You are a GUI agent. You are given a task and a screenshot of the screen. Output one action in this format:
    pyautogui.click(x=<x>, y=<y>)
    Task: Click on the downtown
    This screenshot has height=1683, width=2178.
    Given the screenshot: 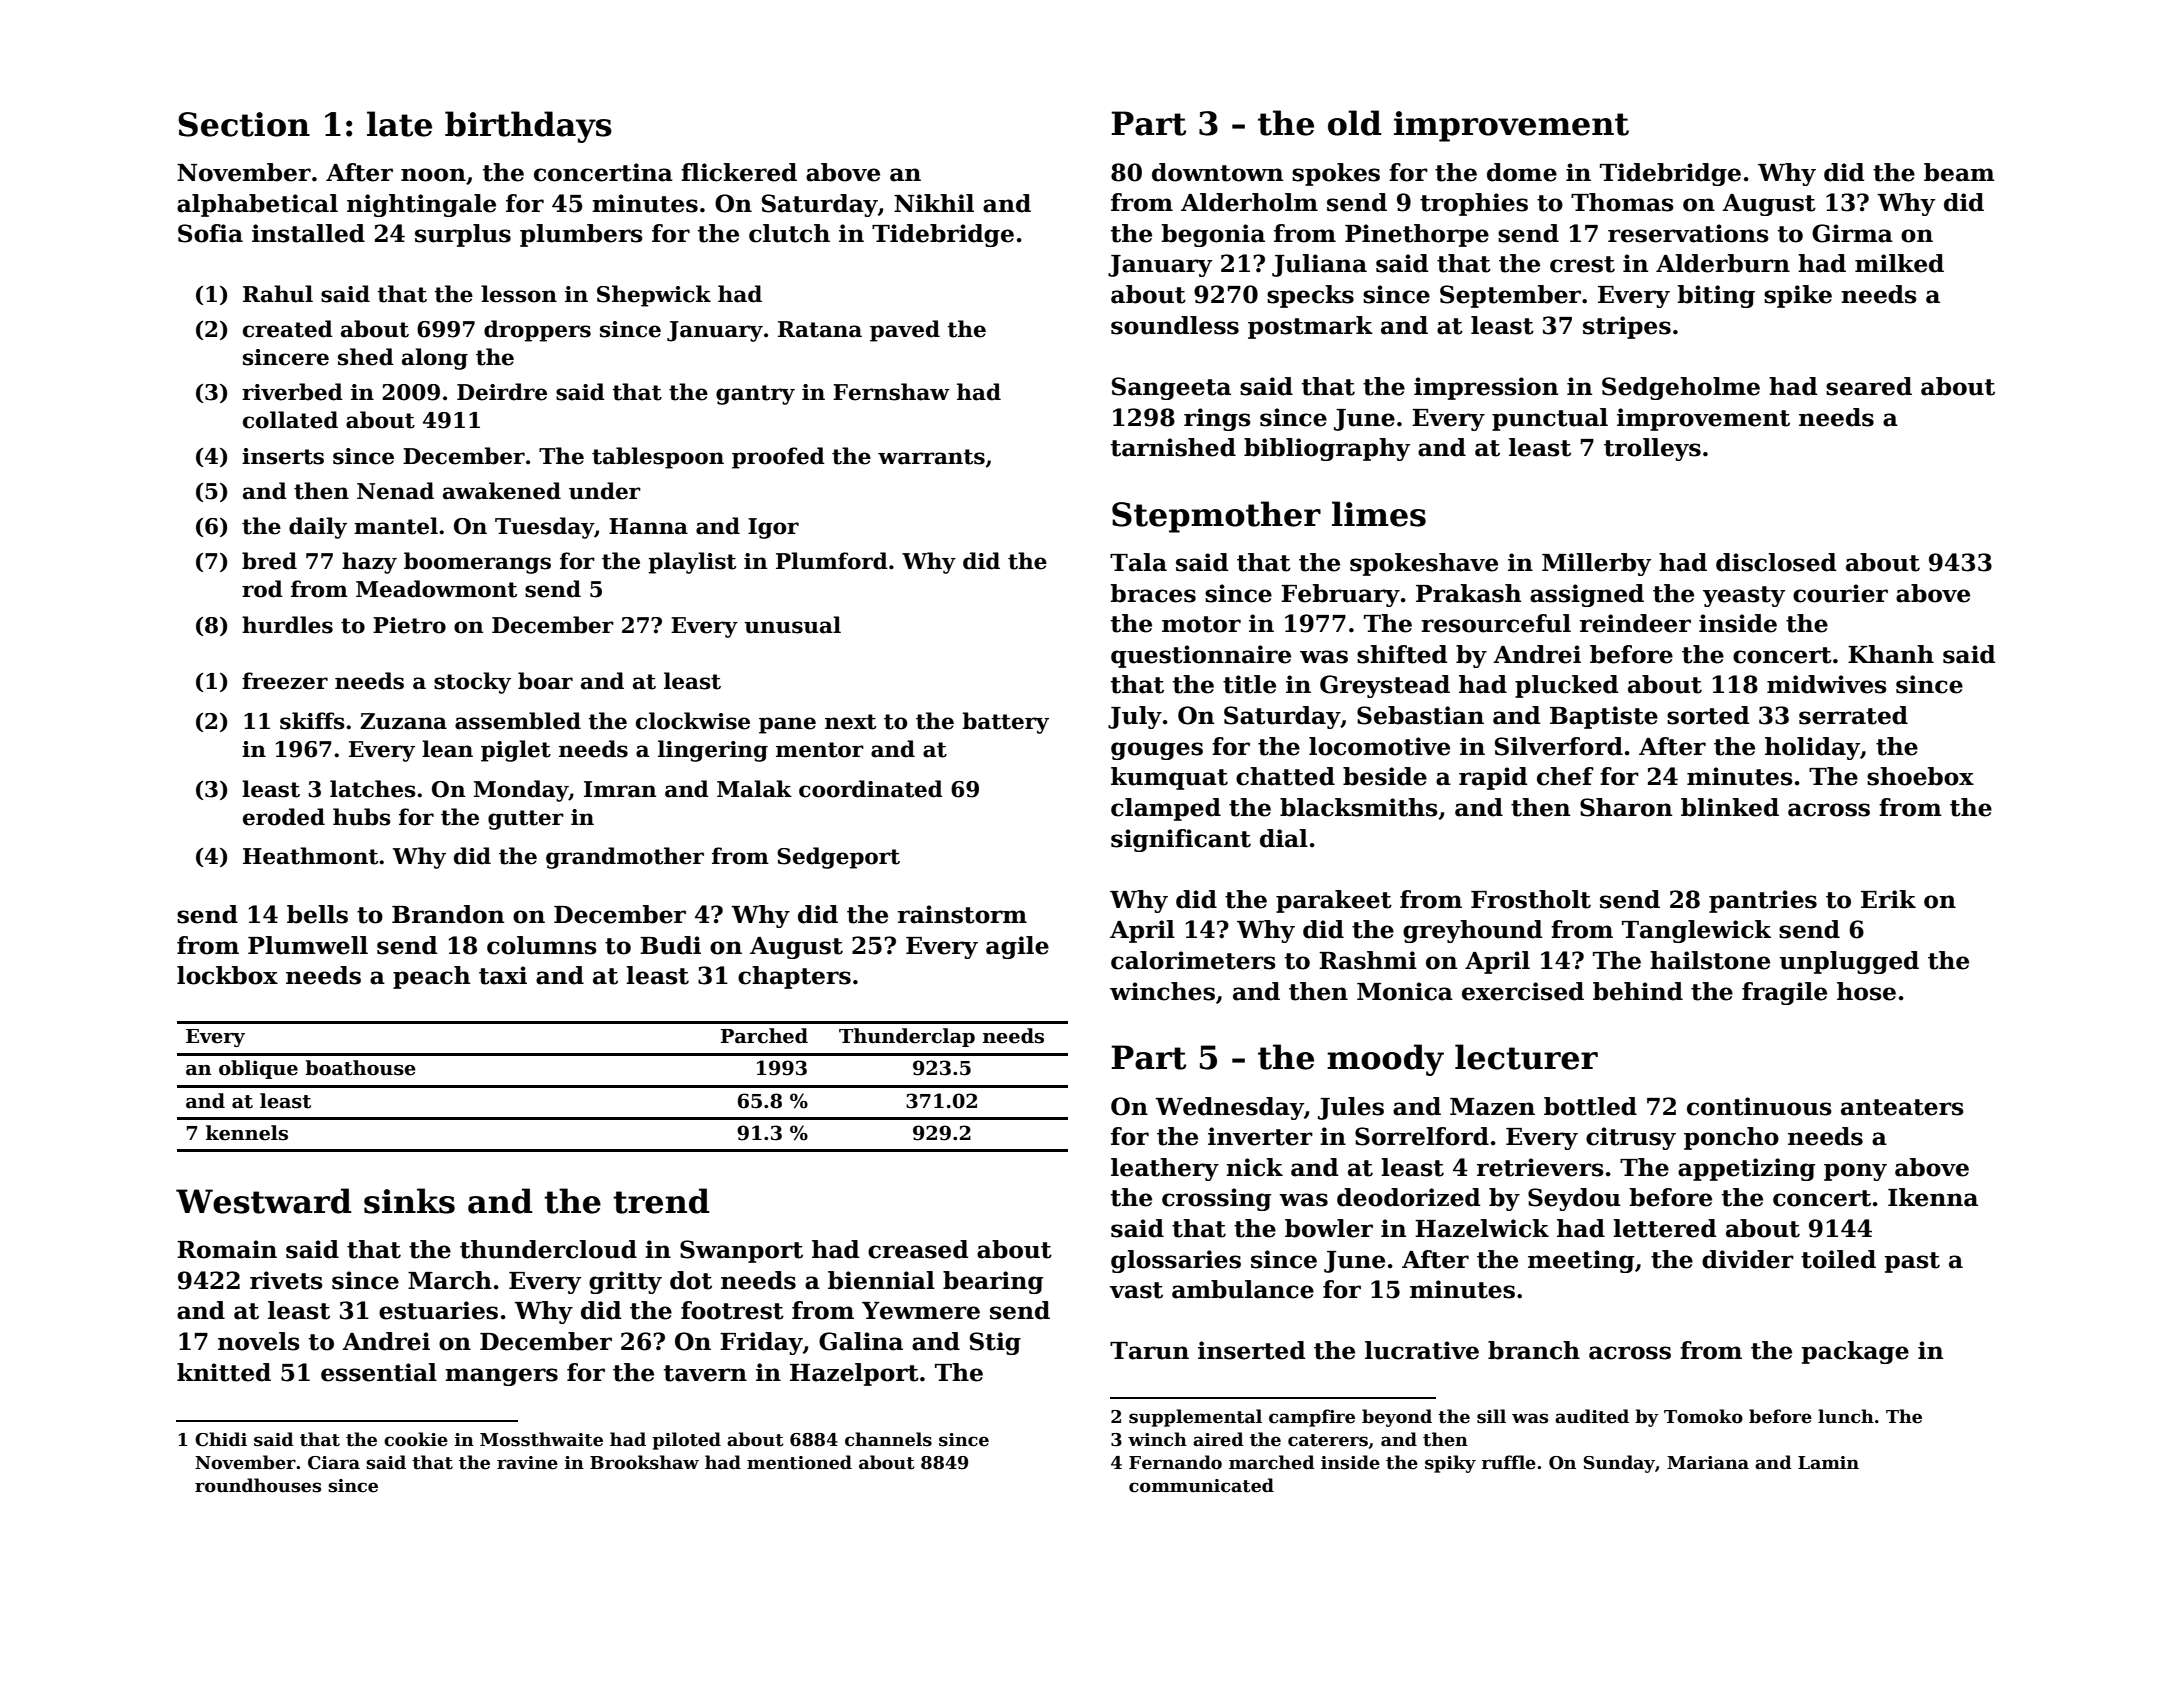 What is the action you would take?
    pyautogui.click(x=1217, y=172)
